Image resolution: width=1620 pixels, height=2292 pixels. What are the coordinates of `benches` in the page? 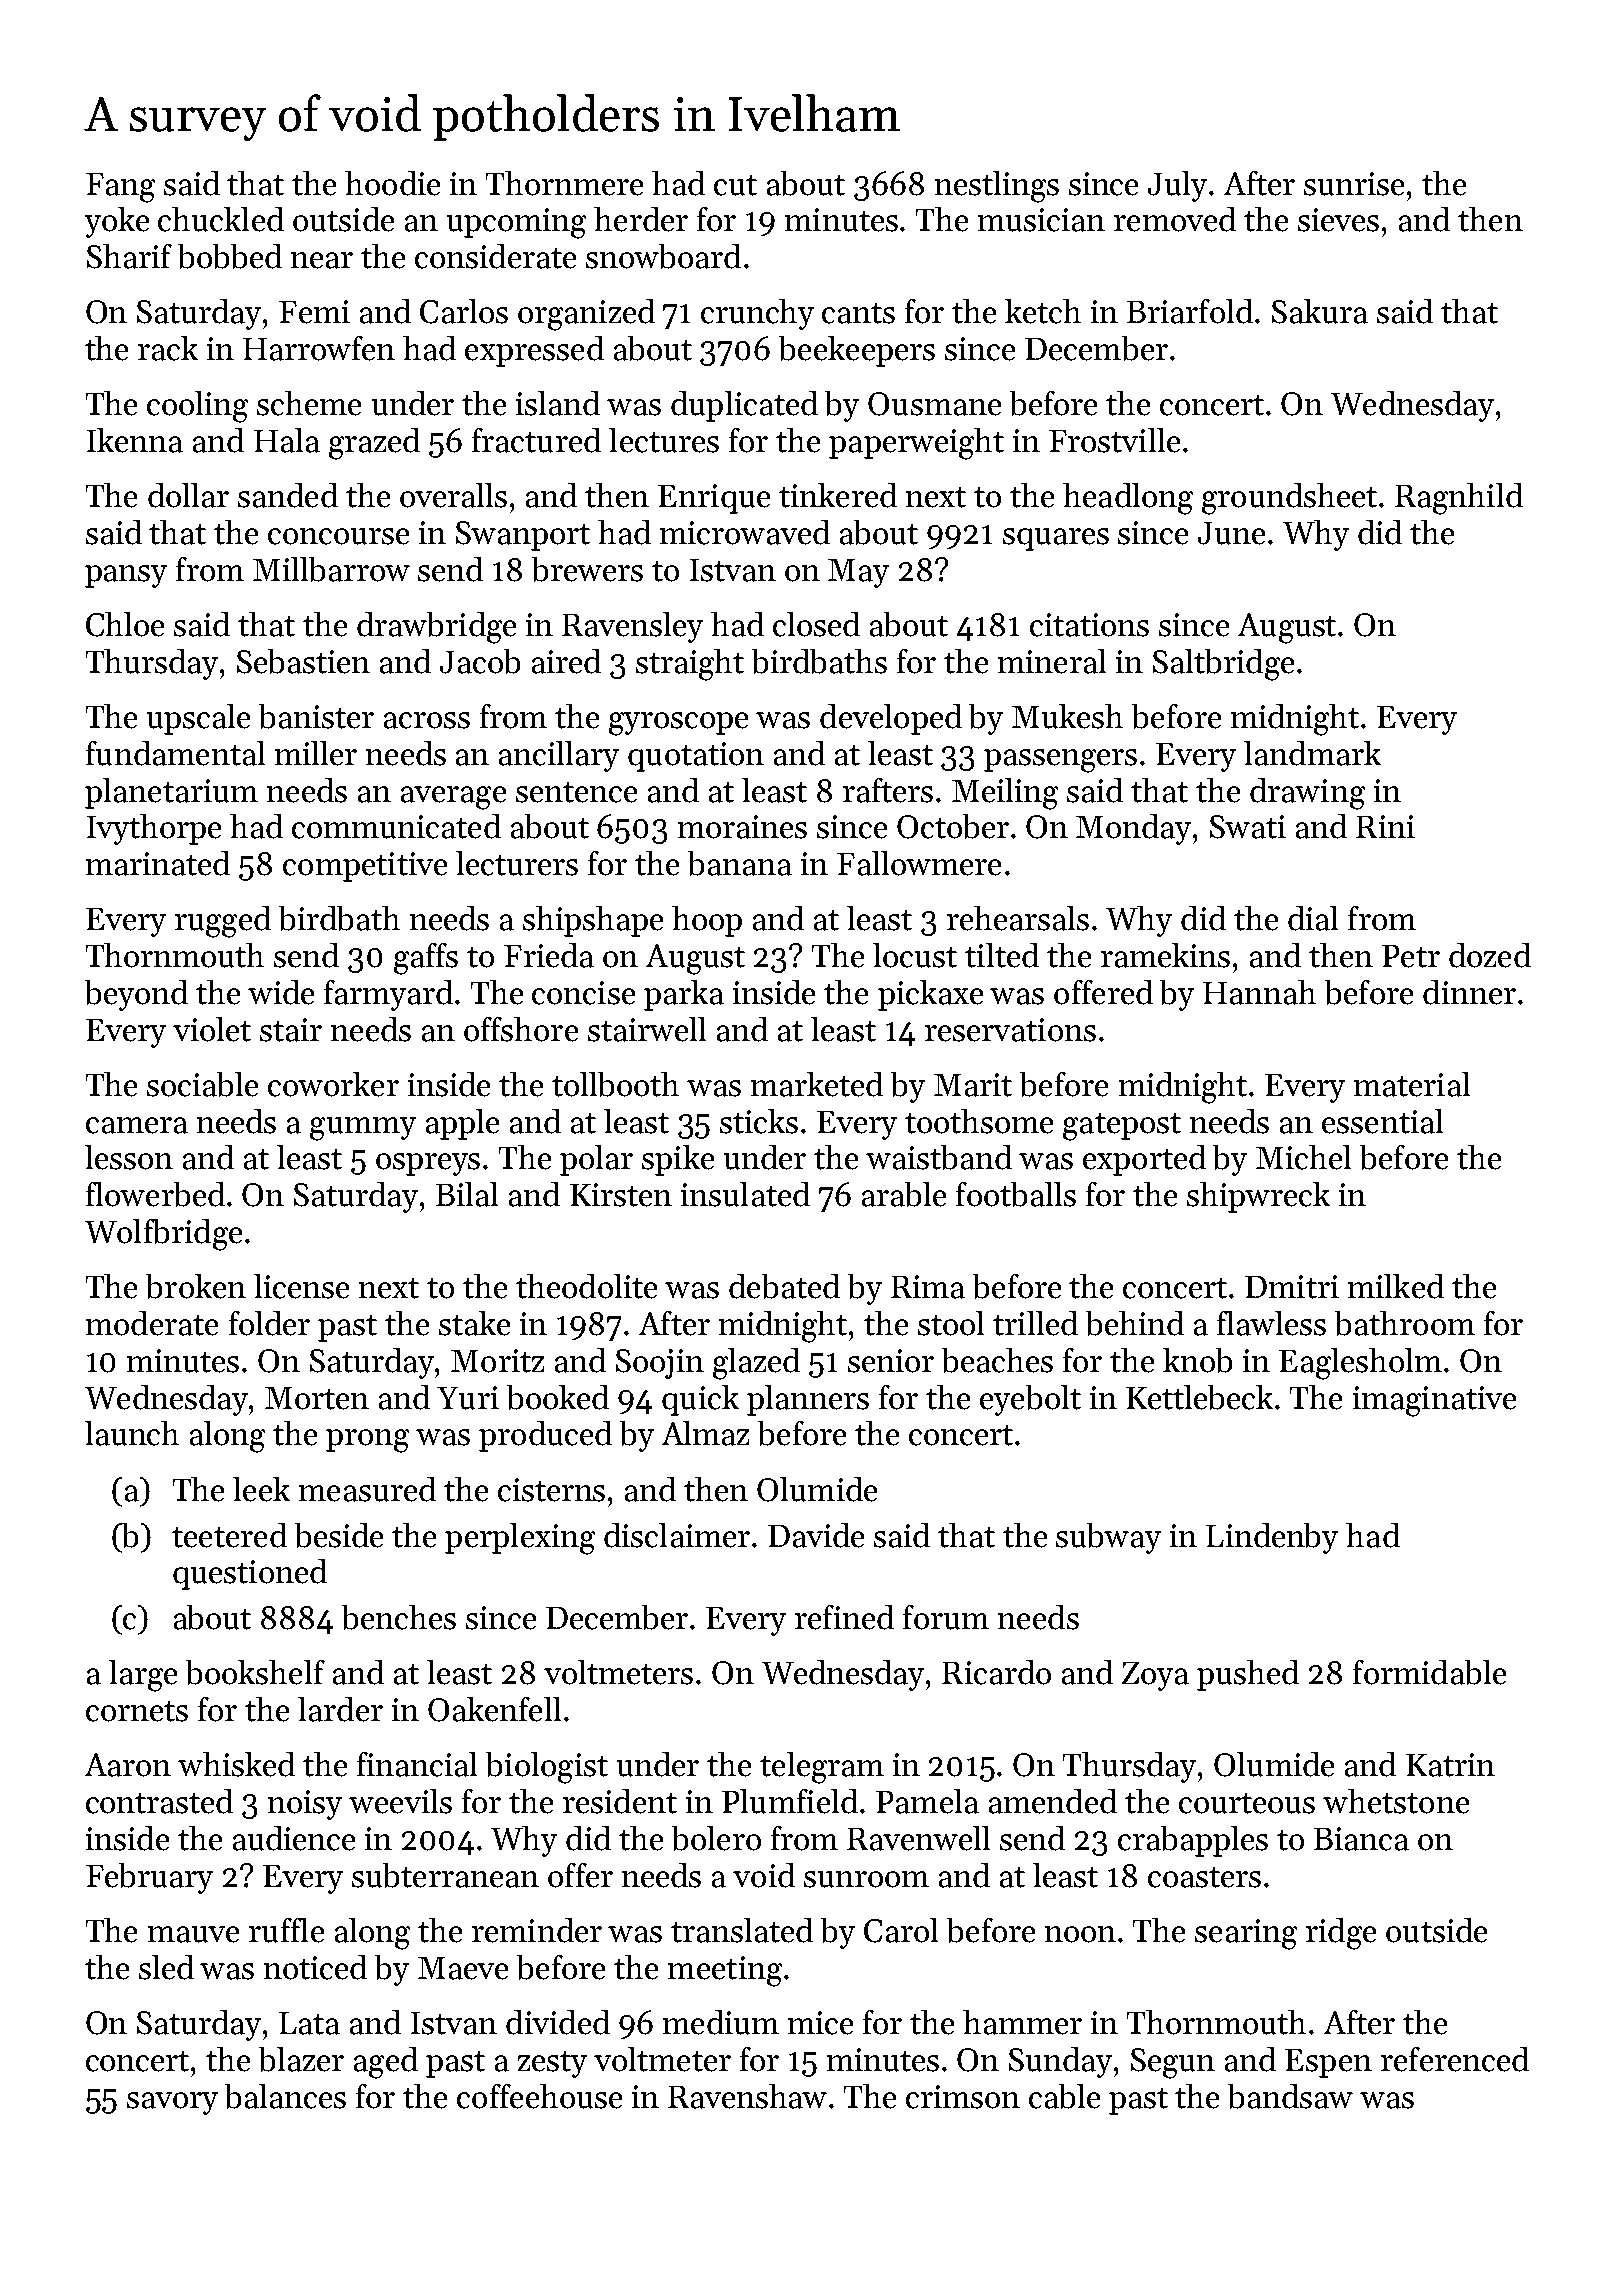 It's located at (399, 1617).
